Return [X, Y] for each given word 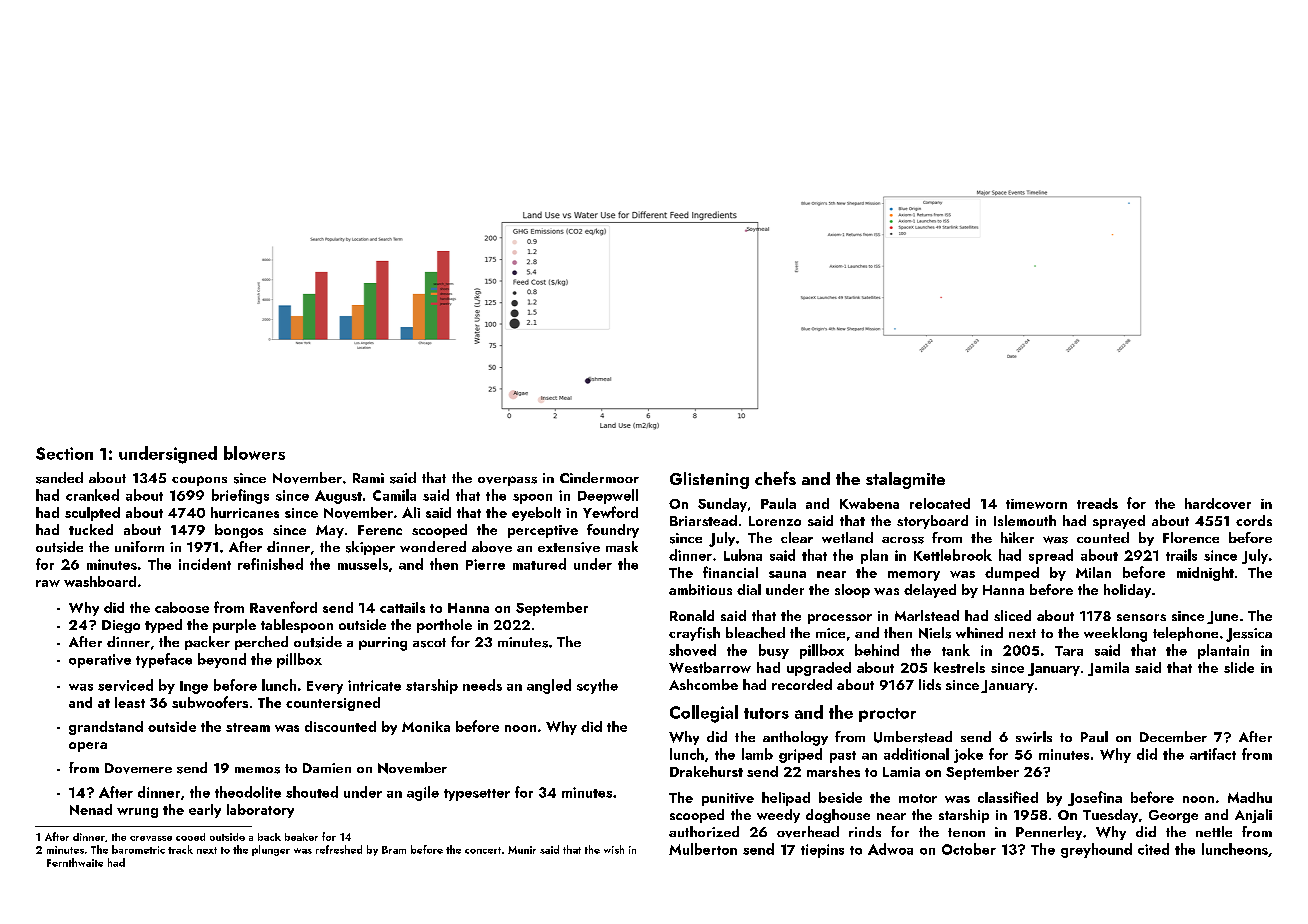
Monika [426, 726]
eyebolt [536, 514]
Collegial [704, 714]
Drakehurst [706, 771]
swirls [1034, 736]
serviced [125, 685]
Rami [368, 478]
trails [1181, 555]
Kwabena [869, 503]
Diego [121, 626]
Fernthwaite [75, 862]
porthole [444, 626]
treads [1097, 503]
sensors [1141, 617]
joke [968, 755]
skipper [370, 548]
